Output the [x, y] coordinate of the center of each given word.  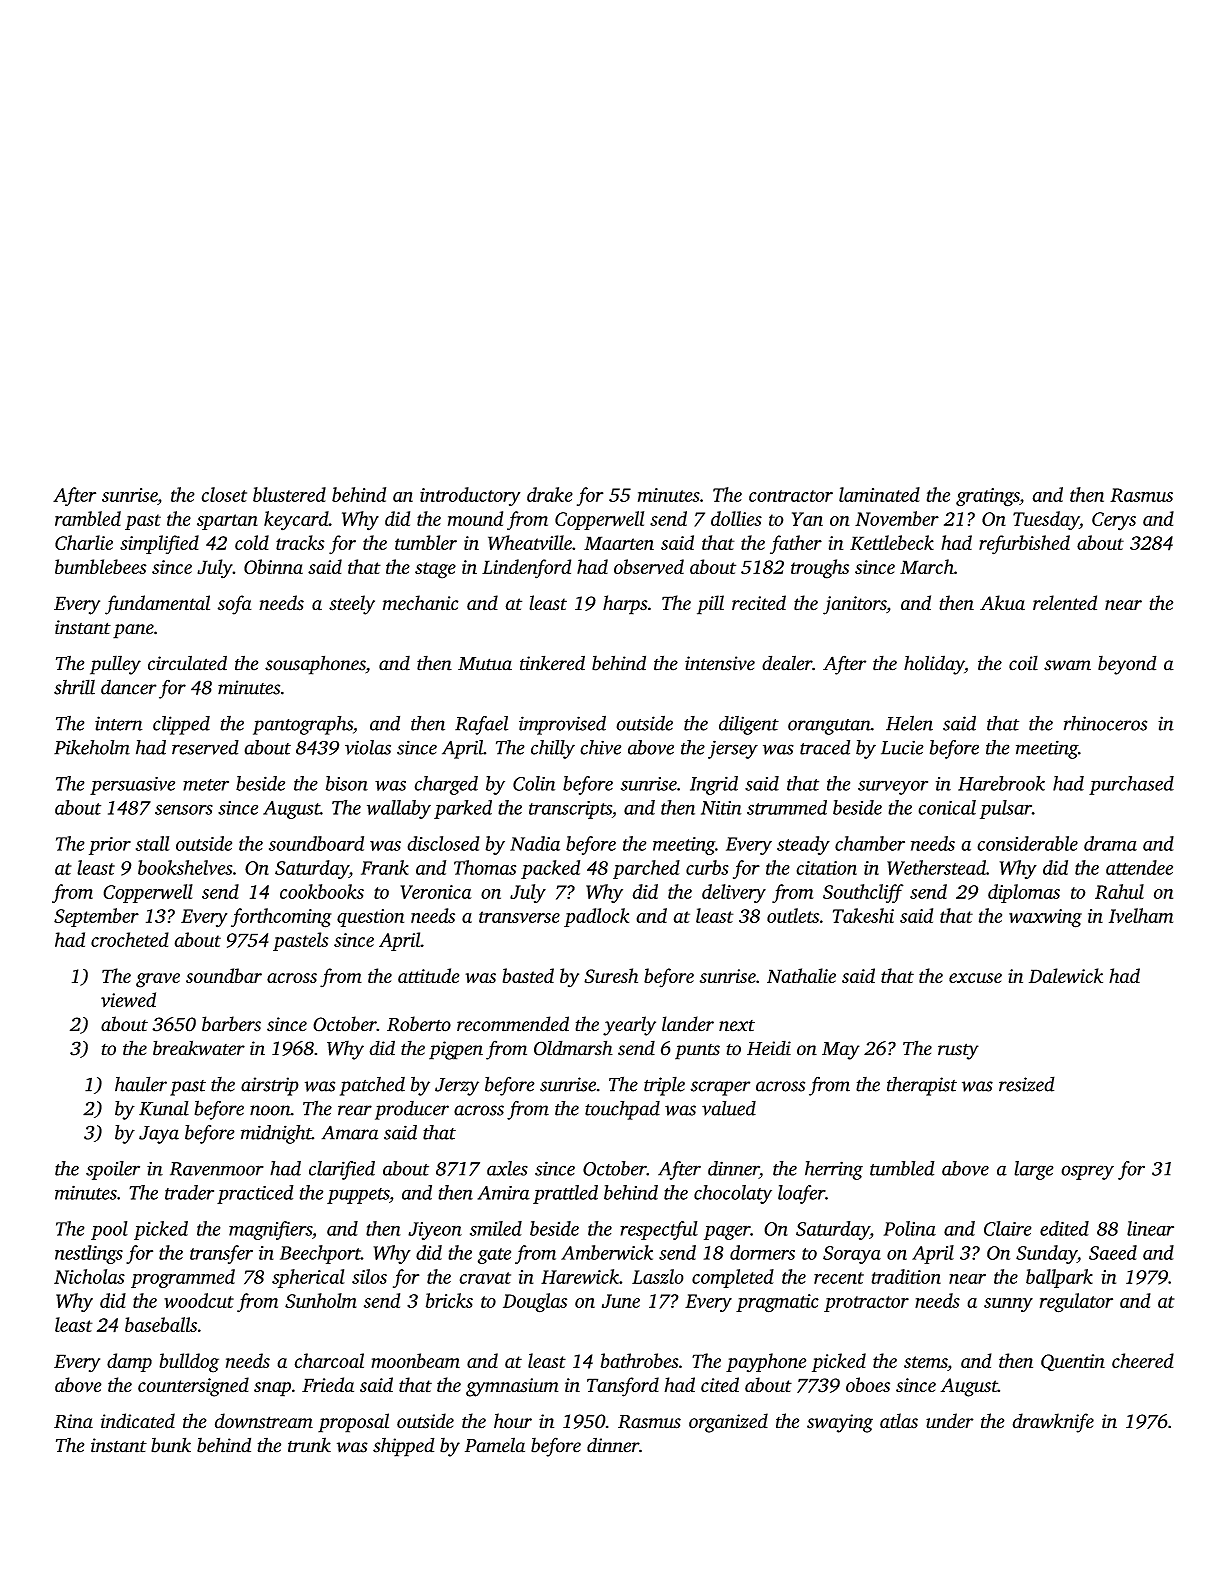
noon [270, 1110]
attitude [429, 975]
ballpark [1059, 1278]
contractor [791, 496]
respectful [659, 1230]
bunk [171, 1445]
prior [110, 846]
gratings [988, 497]
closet [224, 494]
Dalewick [1066, 975]
